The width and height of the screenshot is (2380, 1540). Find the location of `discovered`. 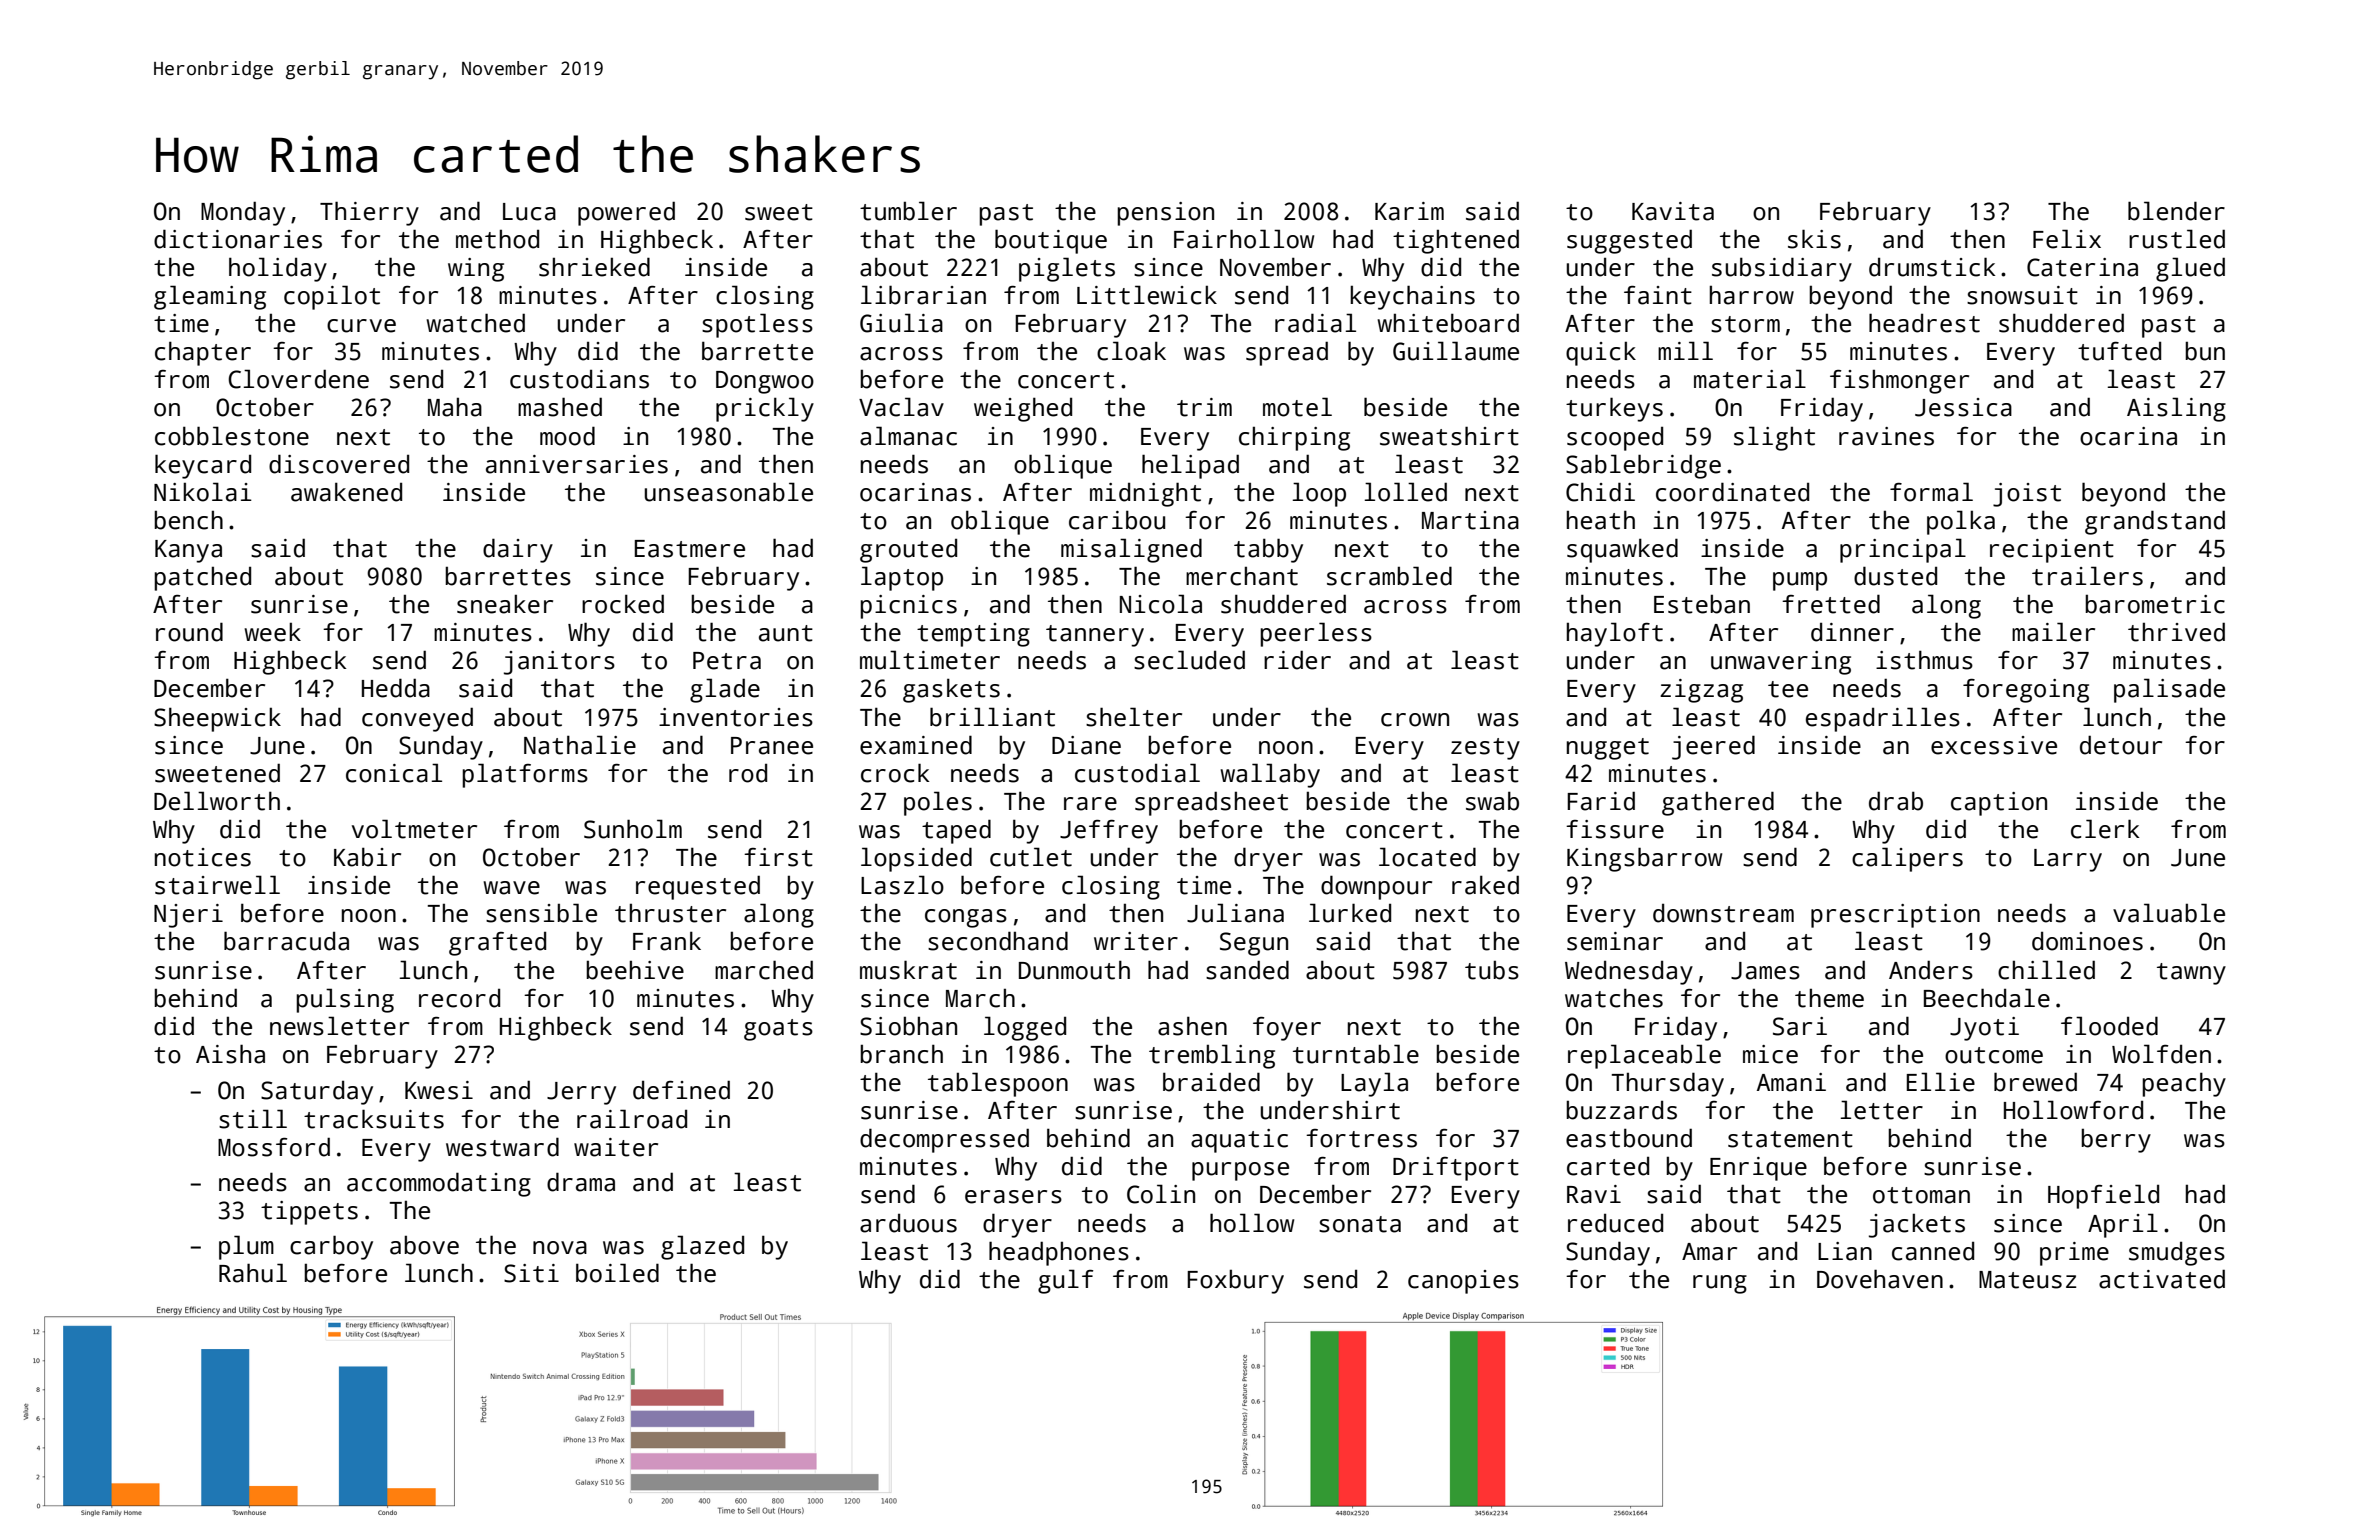

discovered is located at coordinates (339, 464).
